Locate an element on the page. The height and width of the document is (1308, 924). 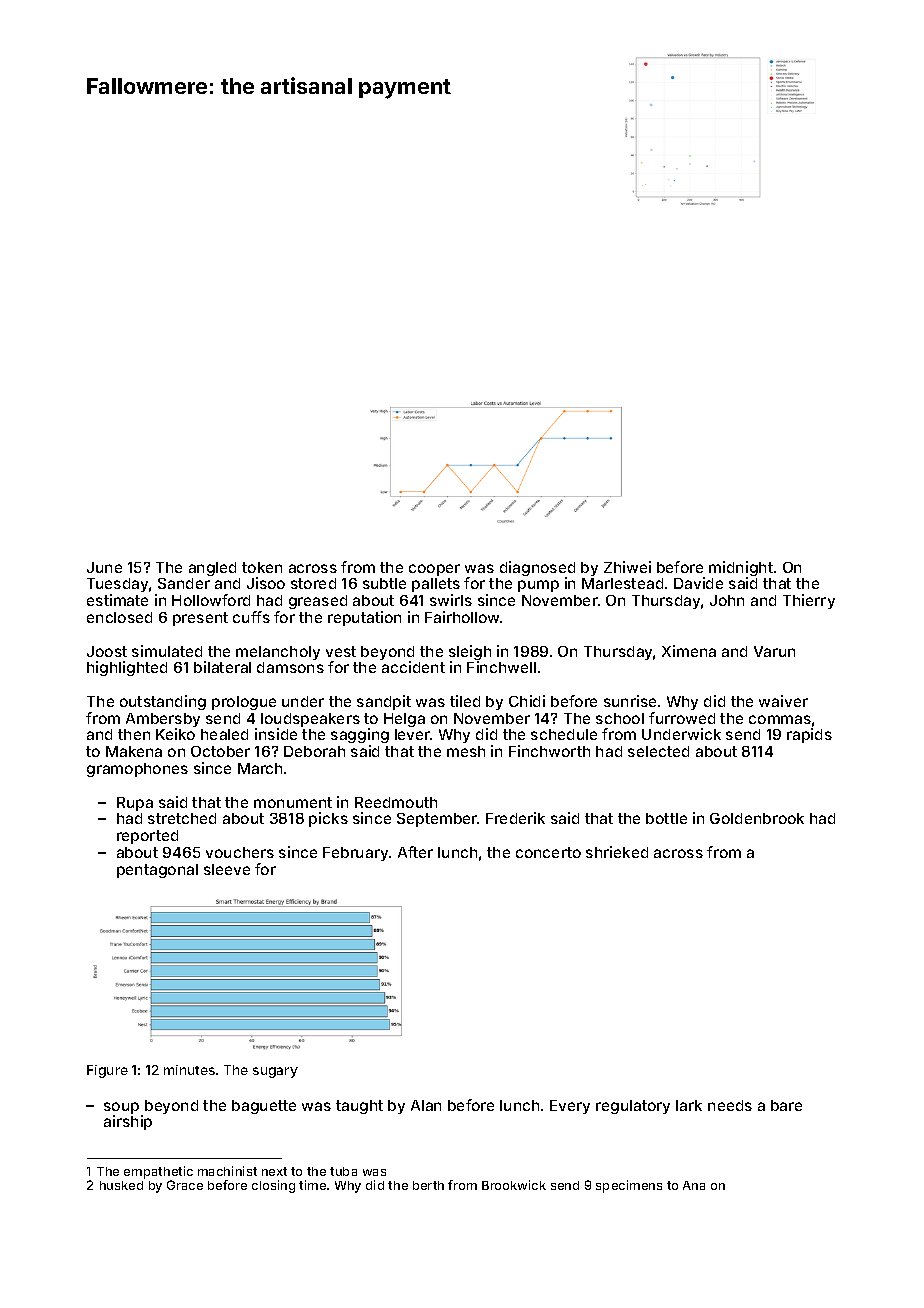
cuffs is located at coordinates (251, 617).
